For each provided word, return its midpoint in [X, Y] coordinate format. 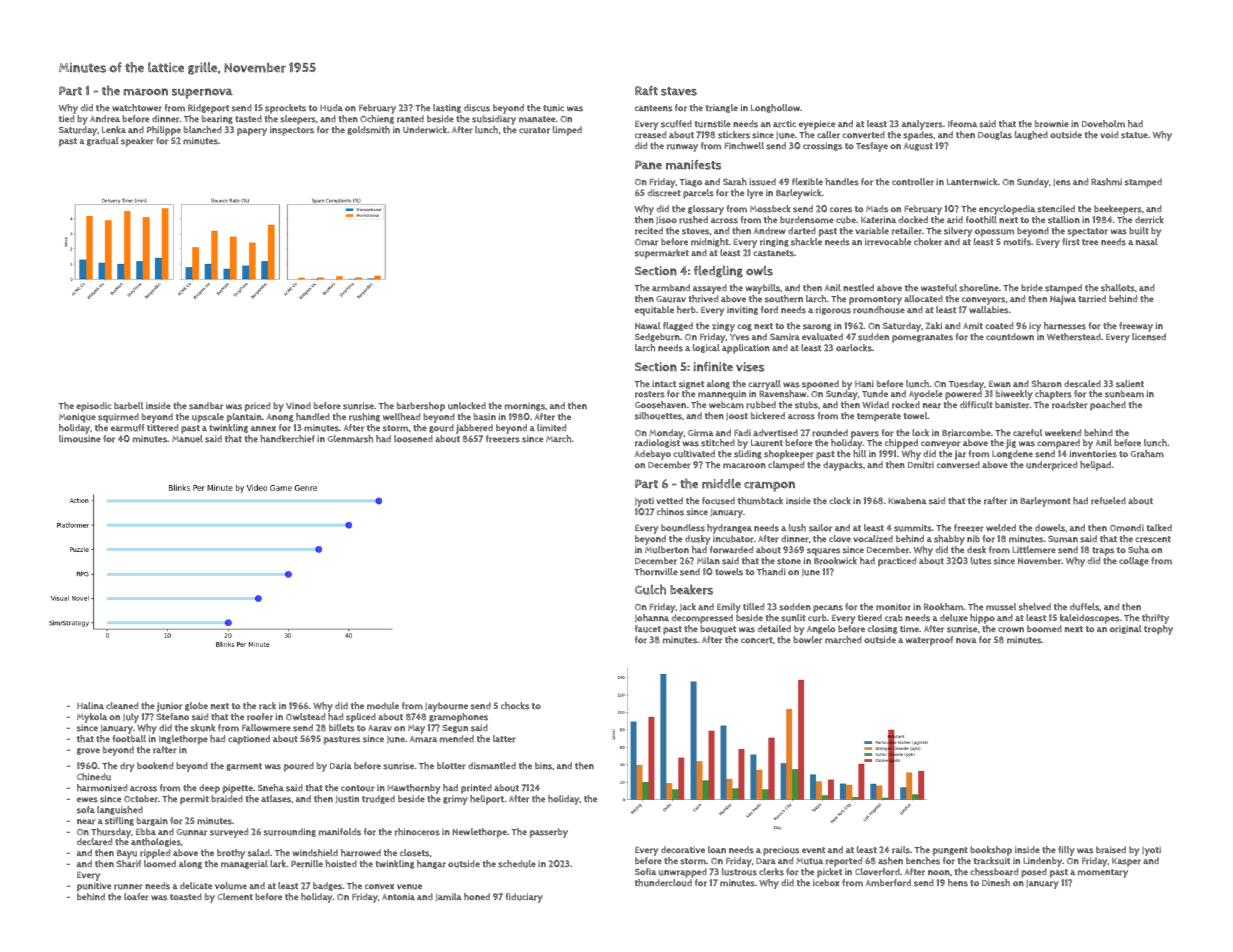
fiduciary [524, 898]
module [383, 706]
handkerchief [287, 439]
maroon [145, 92]
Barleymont [1045, 502]
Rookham [943, 606]
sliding [748, 454]
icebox [826, 882]
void [1109, 134]
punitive [94, 887]
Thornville [656, 572]
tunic [553, 108]
